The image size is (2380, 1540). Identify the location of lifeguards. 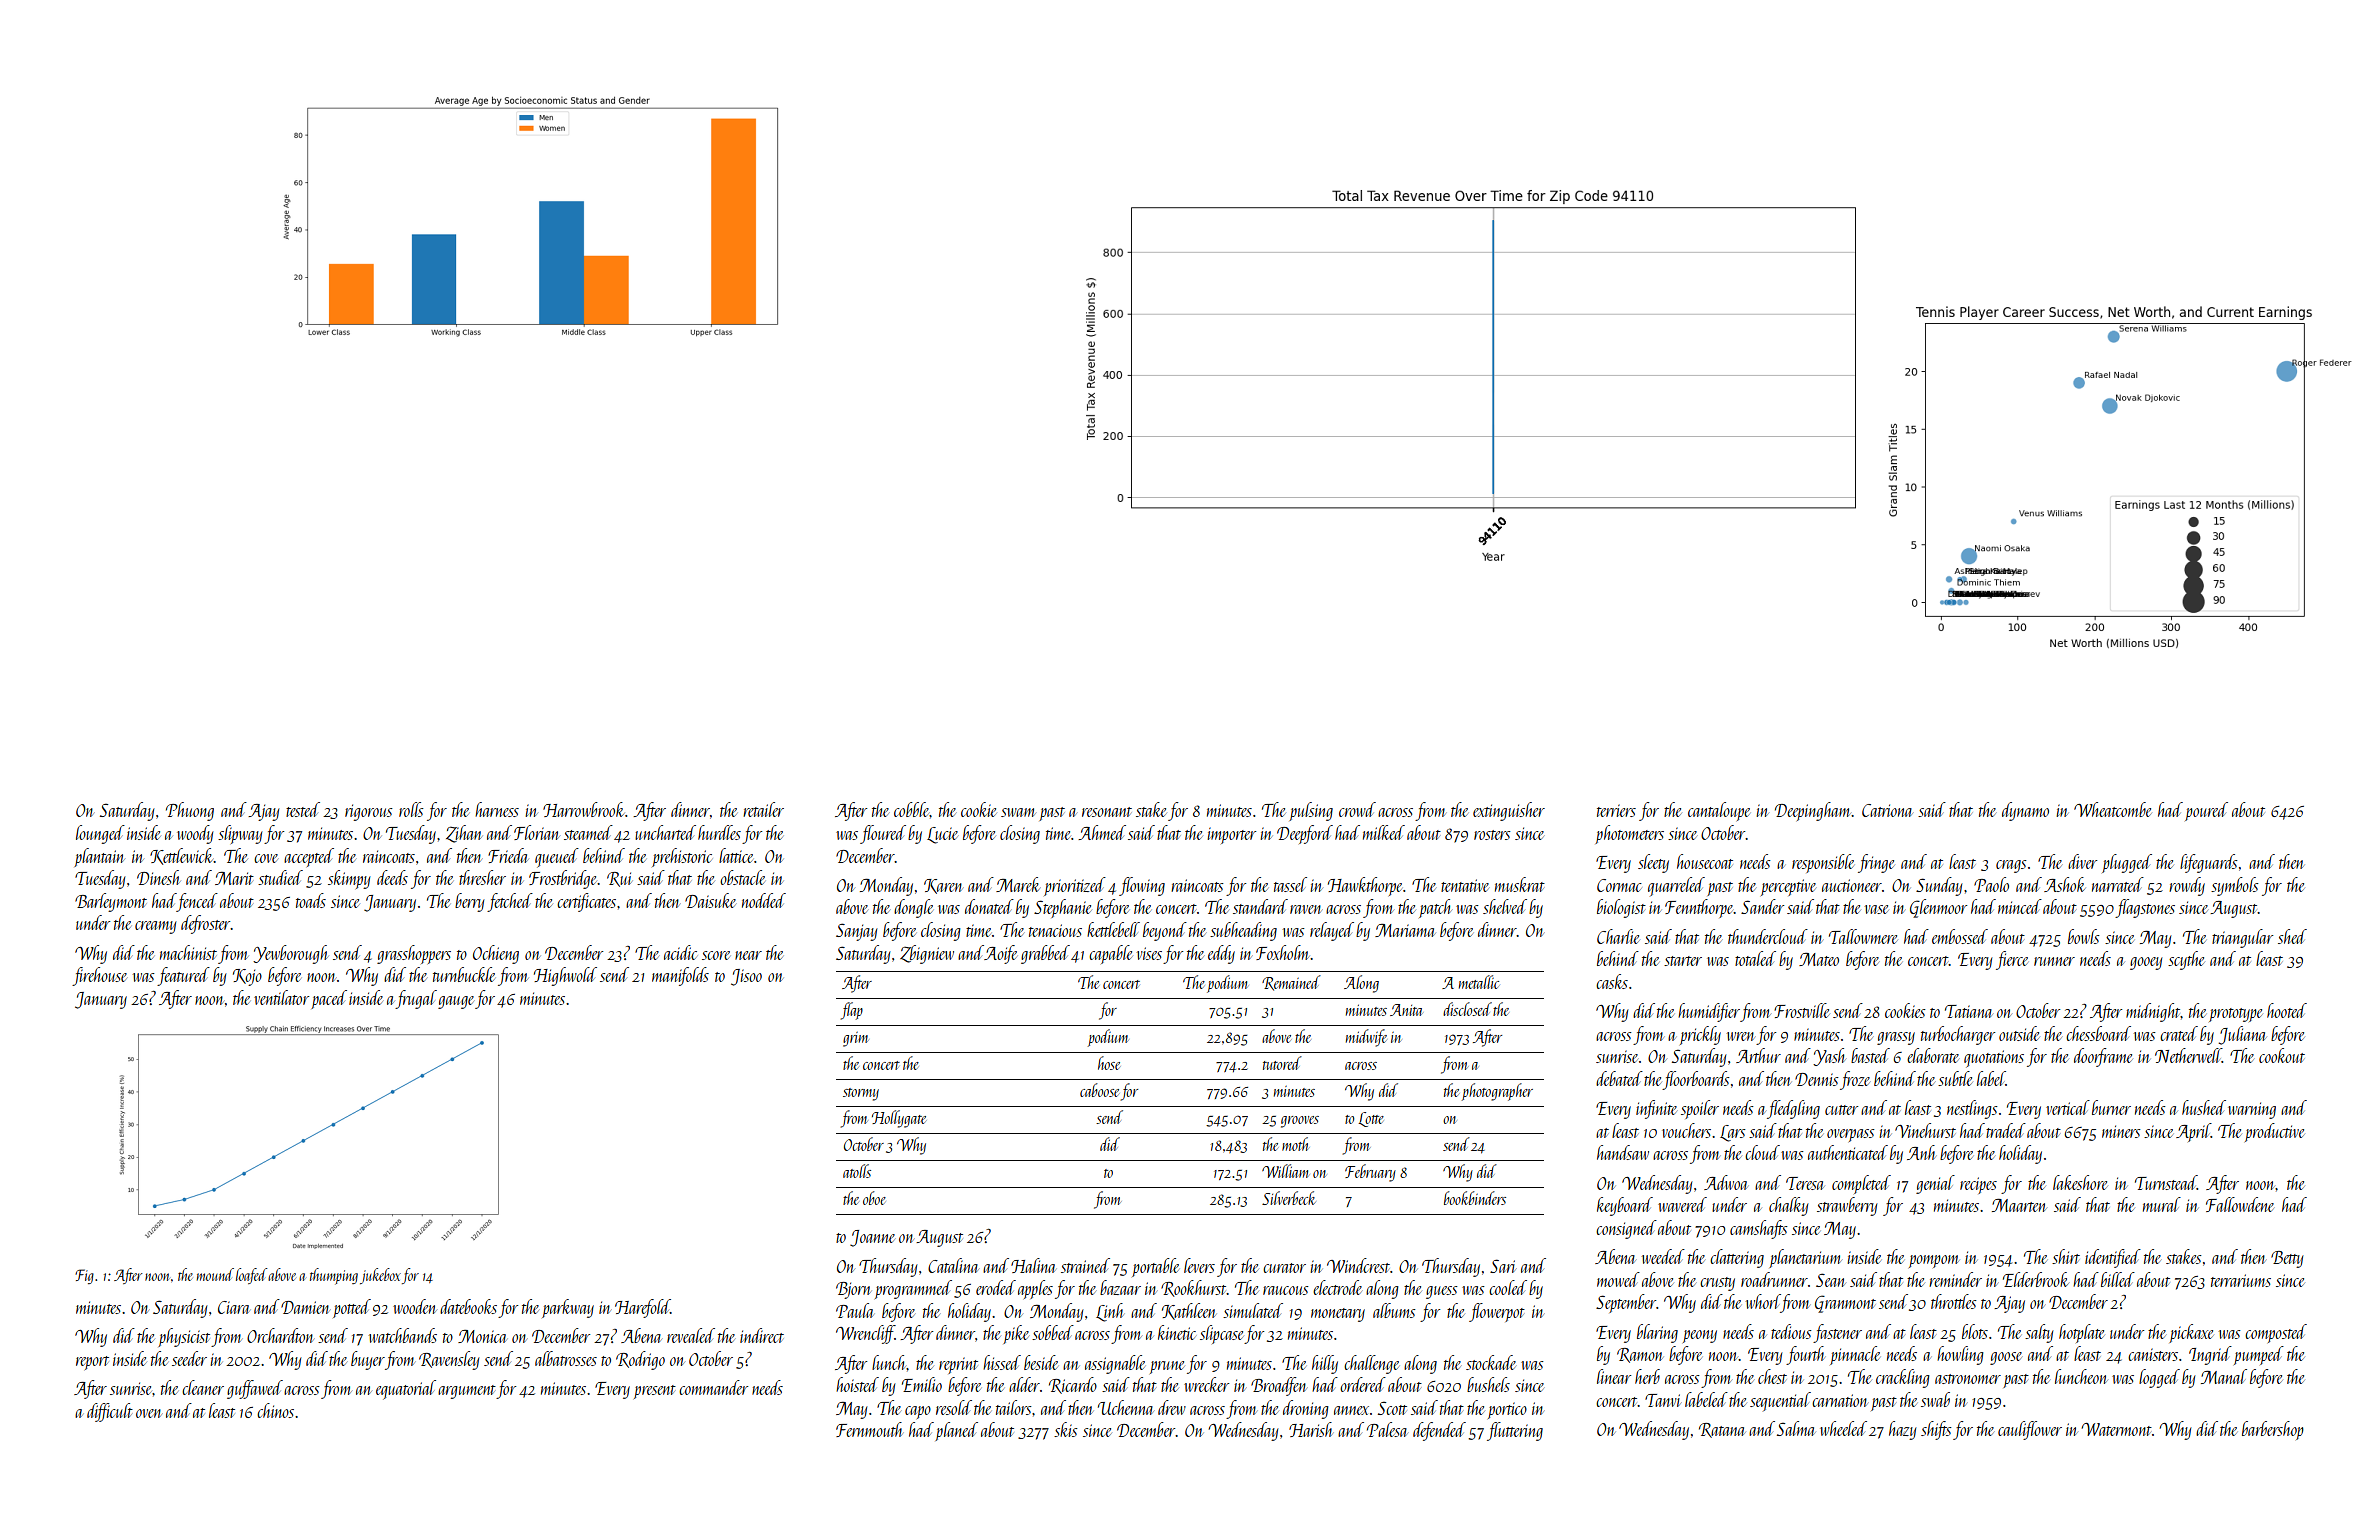
(2208, 863).
